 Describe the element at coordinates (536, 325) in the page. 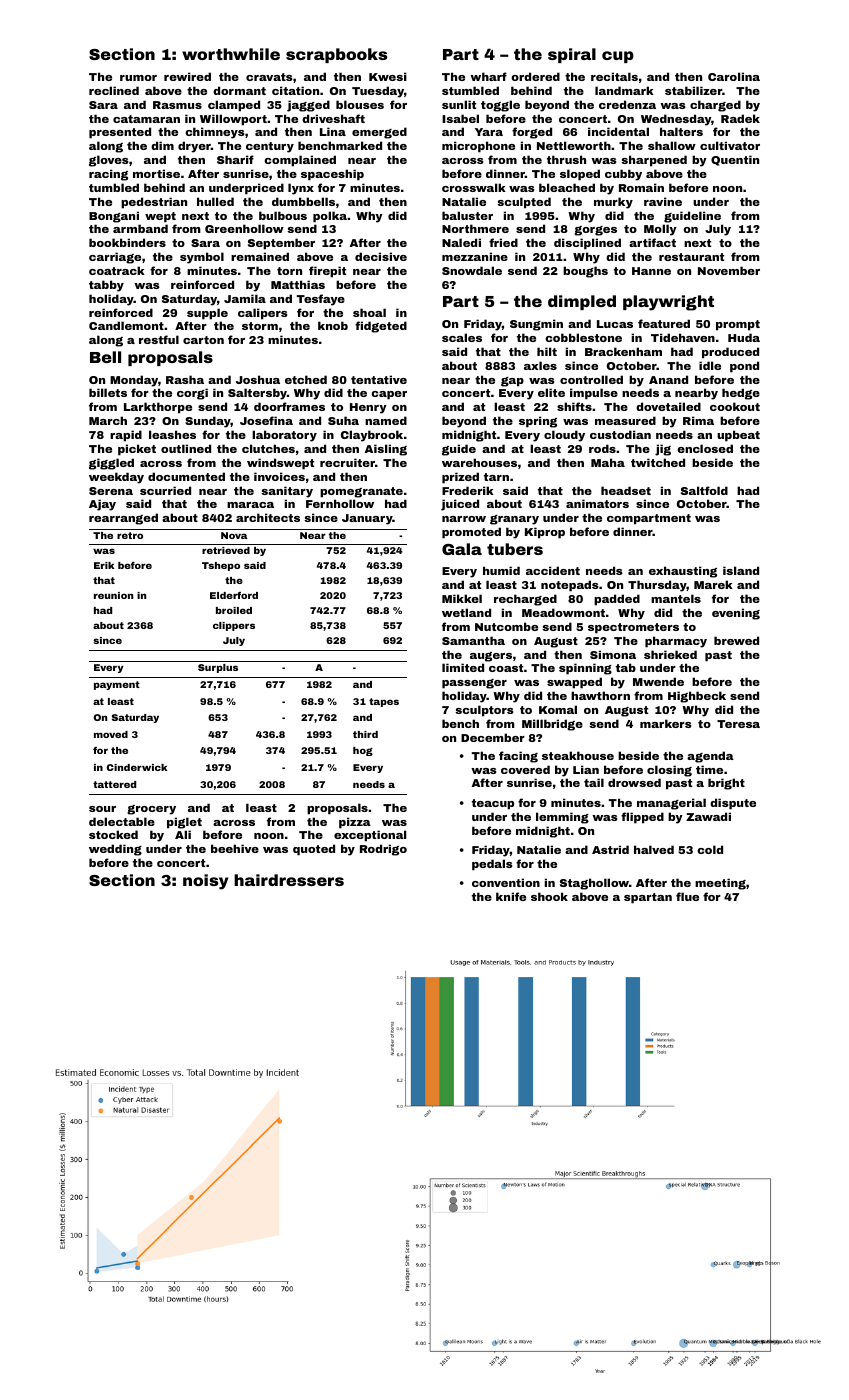

I see `Sungmin` at that location.
